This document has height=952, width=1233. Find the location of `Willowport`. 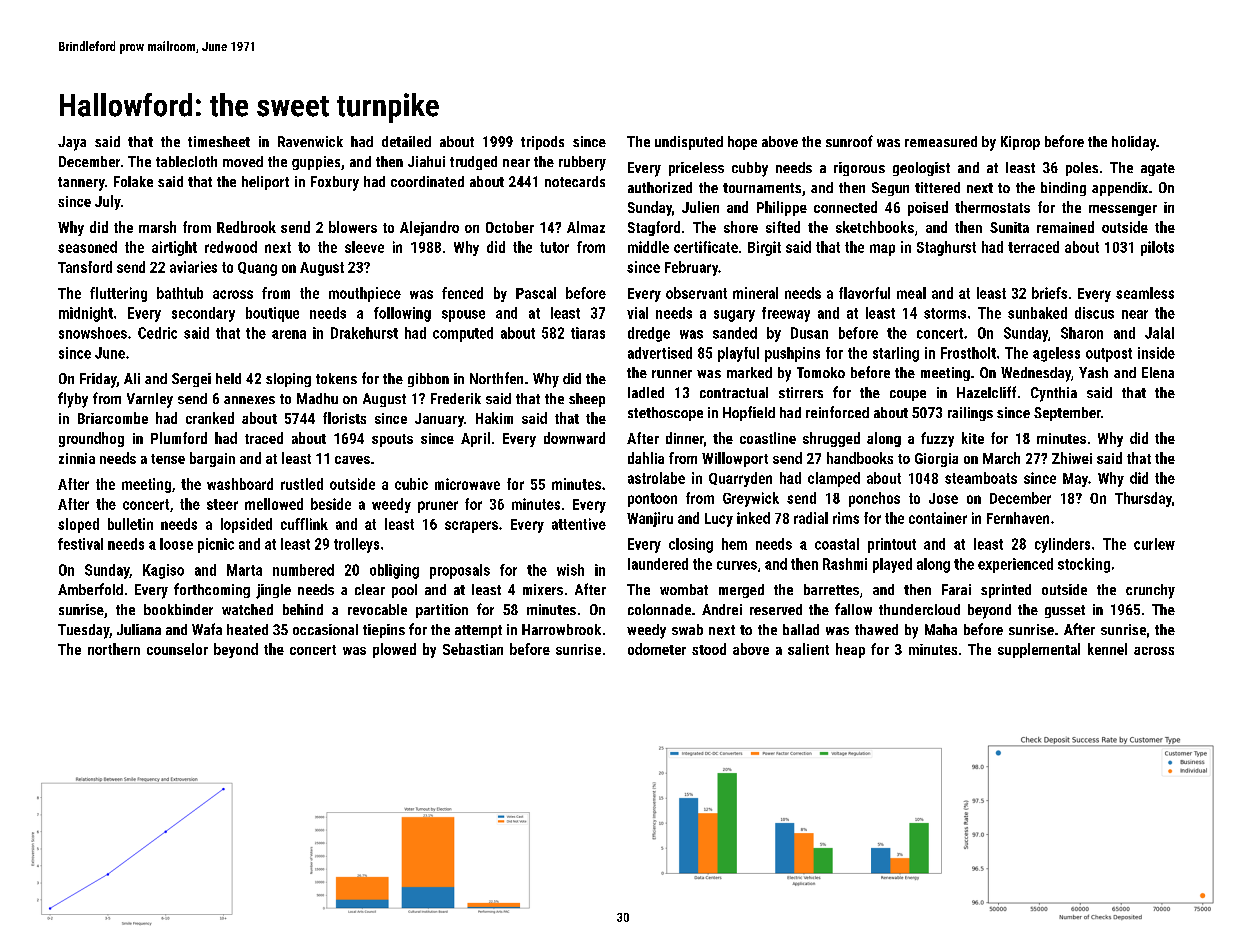

Willowport is located at coordinates (735, 459).
